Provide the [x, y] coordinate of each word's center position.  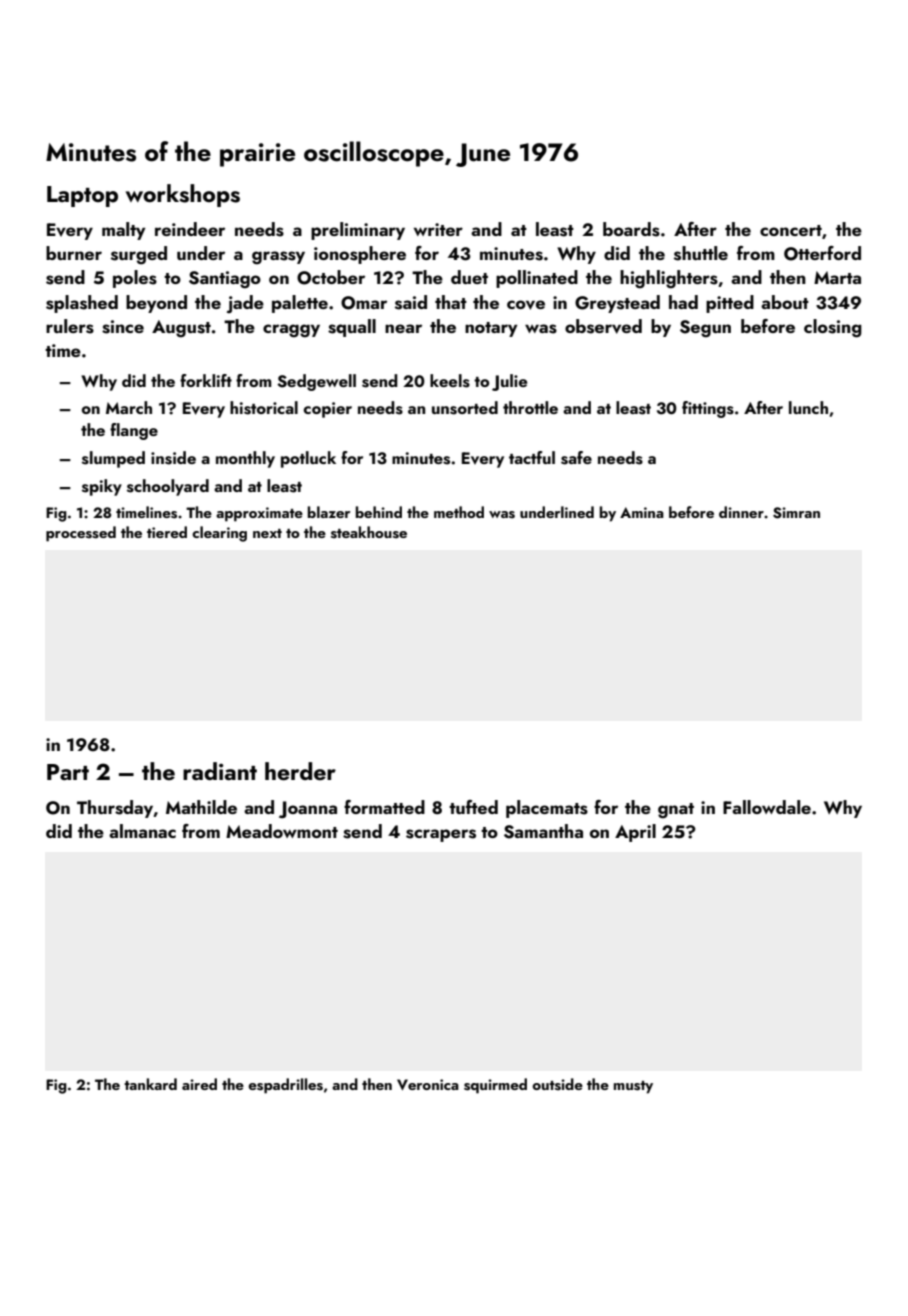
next [267, 533]
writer [438, 229]
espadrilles [285, 1086]
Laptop [82, 196]
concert [791, 230]
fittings [708, 409]
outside [557, 1084]
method [459, 512]
